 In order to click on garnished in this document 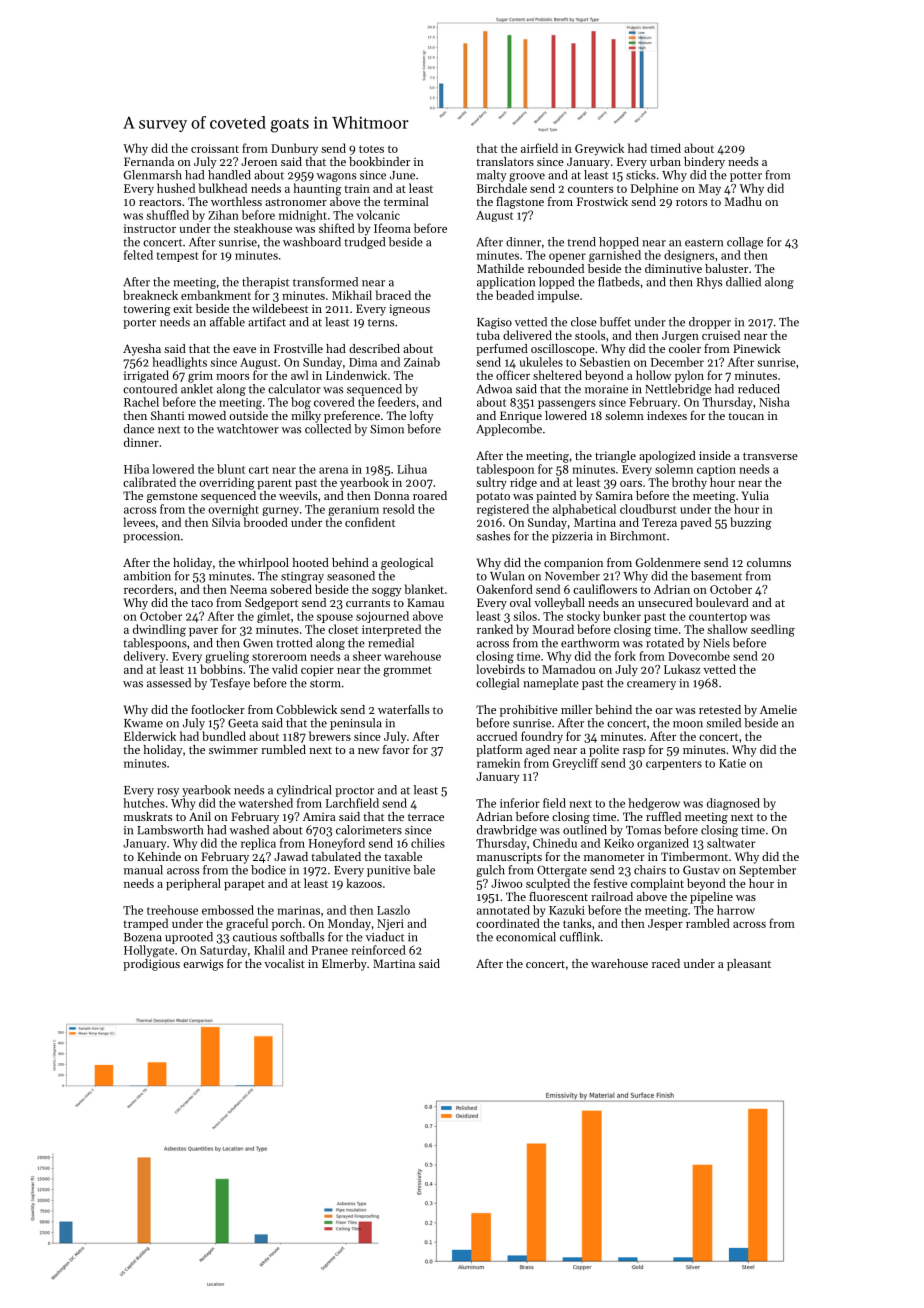, I will do `click(615, 256)`.
